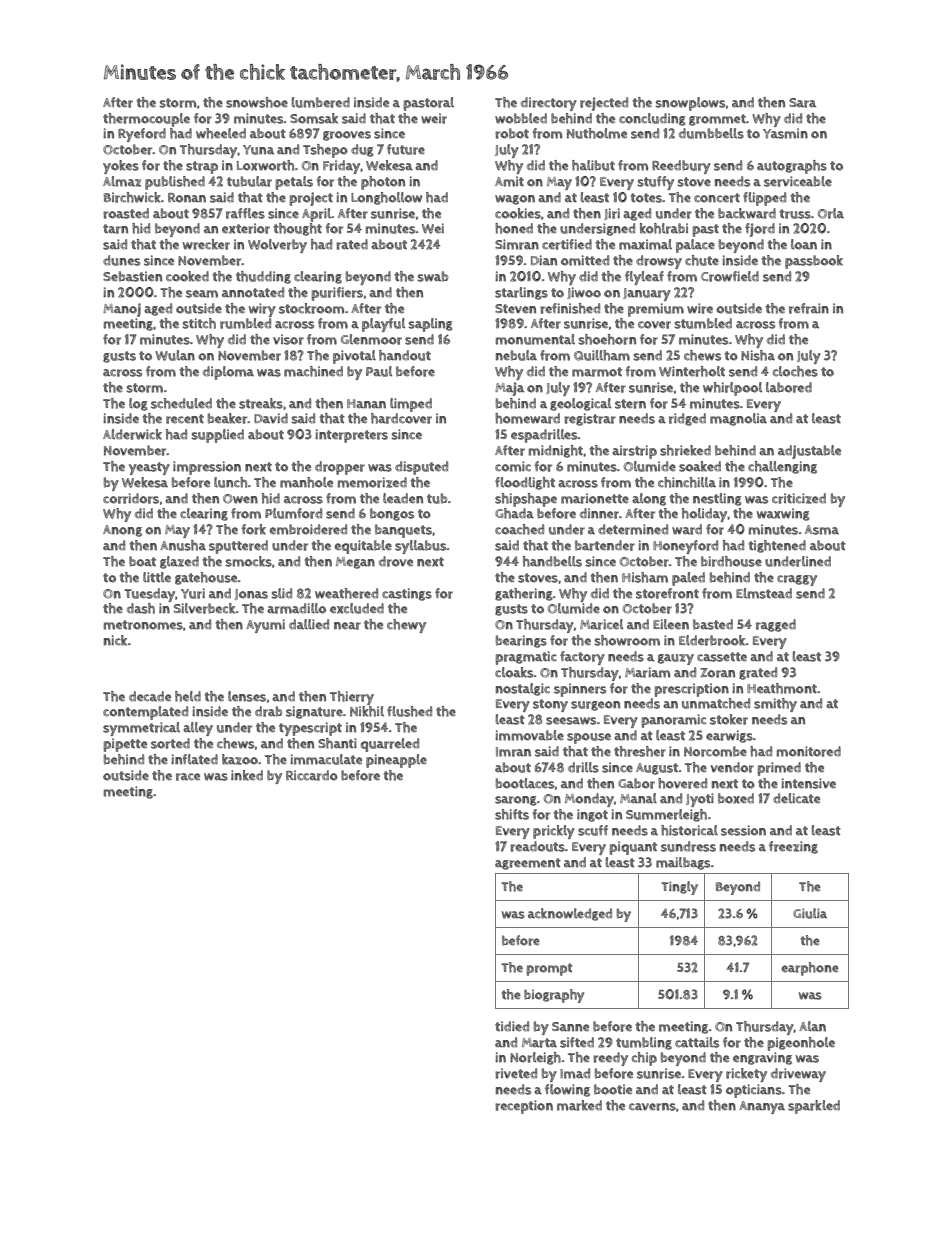 Image resolution: width=952 pixels, height=1233 pixels. What do you see at coordinates (521, 293) in the screenshot?
I see `starlings` at bounding box center [521, 293].
